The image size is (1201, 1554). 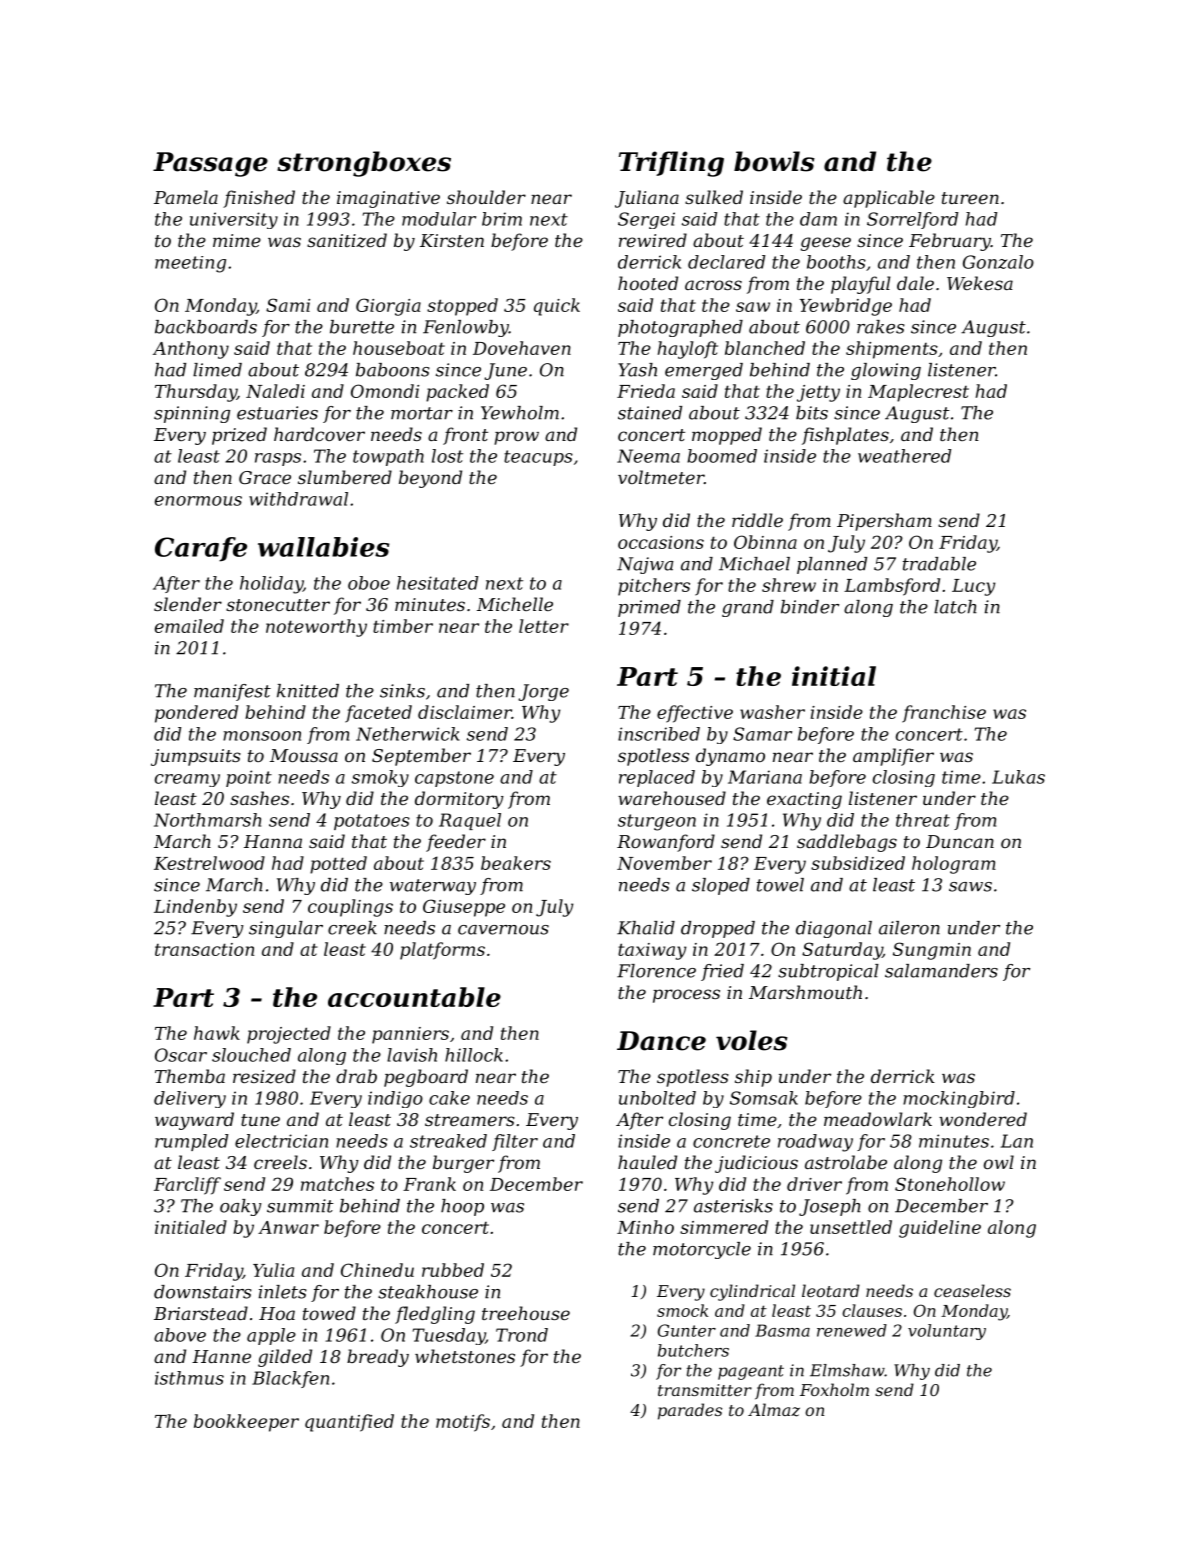 What do you see at coordinates (192, 414) in the document?
I see `spinning` at bounding box center [192, 414].
